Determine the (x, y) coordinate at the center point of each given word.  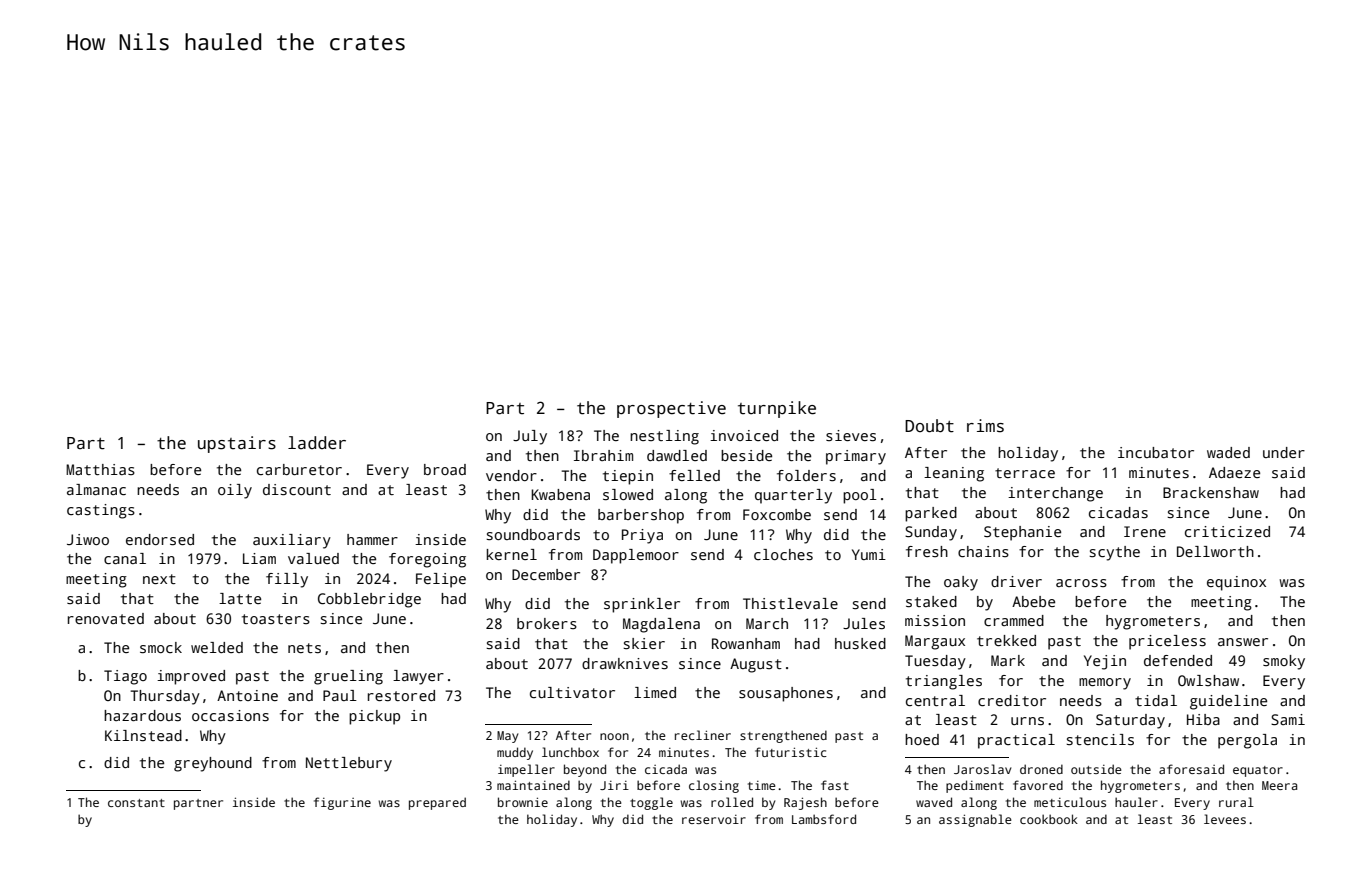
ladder (317, 443)
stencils (1100, 739)
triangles (944, 682)
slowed (628, 494)
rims (985, 426)
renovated (106, 618)
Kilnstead (143, 735)
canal (125, 558)
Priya (642, 536)
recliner (703, 735)
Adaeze (1234, 472)
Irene (1145, 531)
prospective (671, 409)
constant (136, 803)
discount (297, 489)
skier (644, 643)
